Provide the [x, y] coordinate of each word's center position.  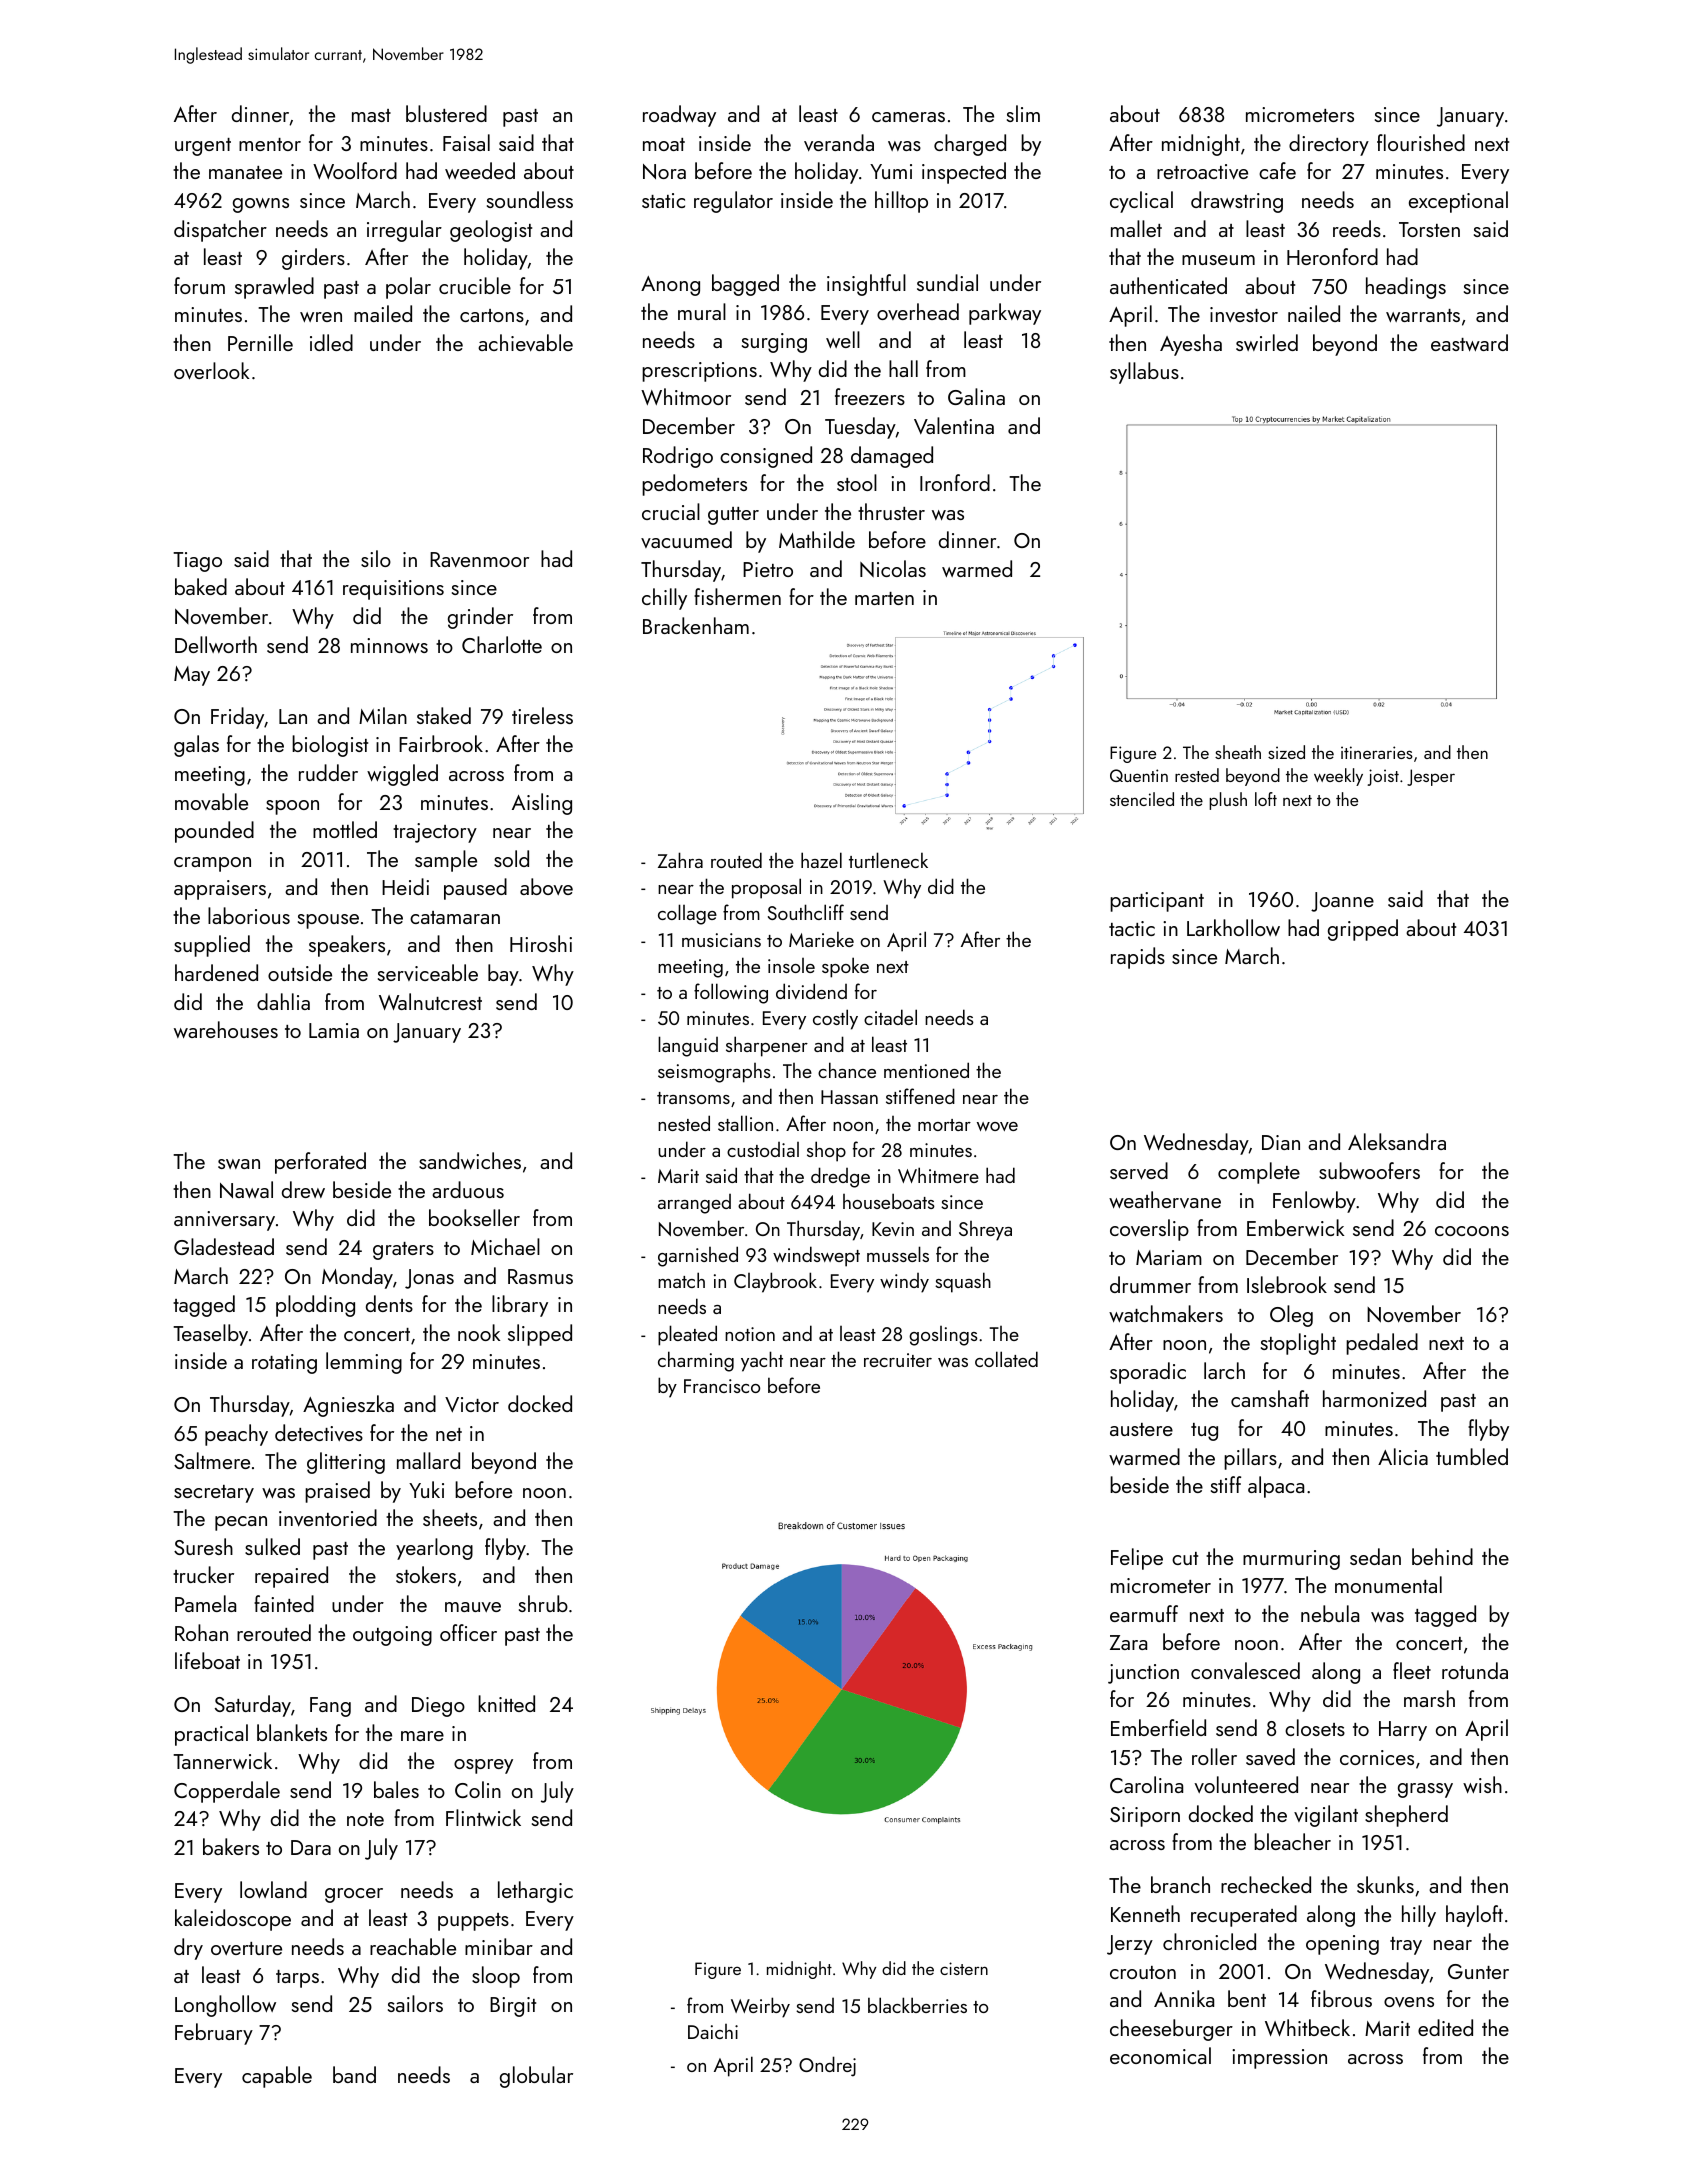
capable [277, 2077]
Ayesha [1191, 345]
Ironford [955, 482]
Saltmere [212, 1460]
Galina [976, 396]
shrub [543, 1603]
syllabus [1144, 373]
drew [303, 1189]
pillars [1250, 1459]
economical [1160, 2055]
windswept [816, 1256]
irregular [404, 231]
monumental [1388, 1584]
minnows [389, 645]
